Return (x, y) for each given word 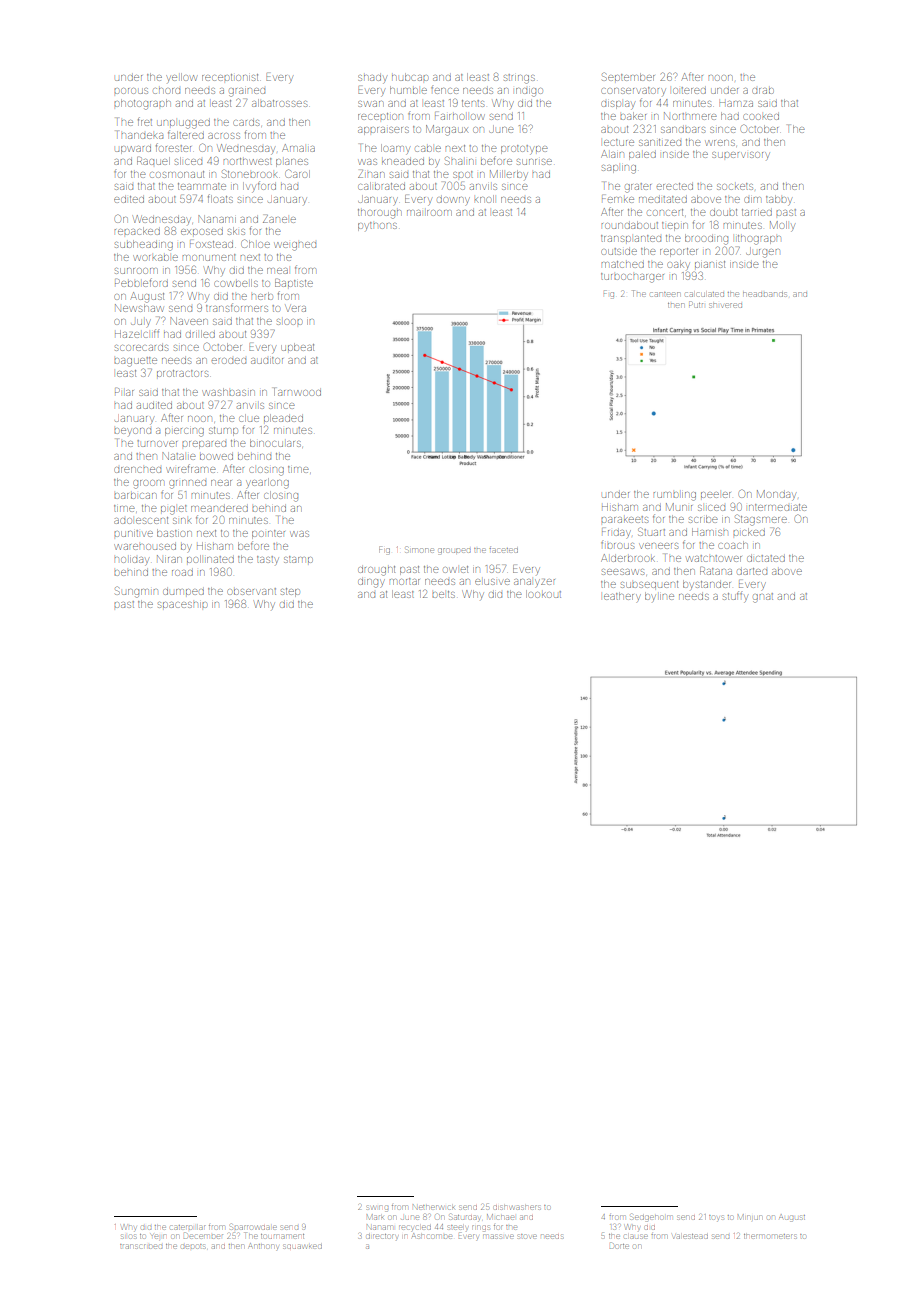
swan (370, 104)
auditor (267, 360)
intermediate (778, 507)
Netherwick (433, 1207)
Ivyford (259, 187)
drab (763, 91)
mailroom (429, 213)
